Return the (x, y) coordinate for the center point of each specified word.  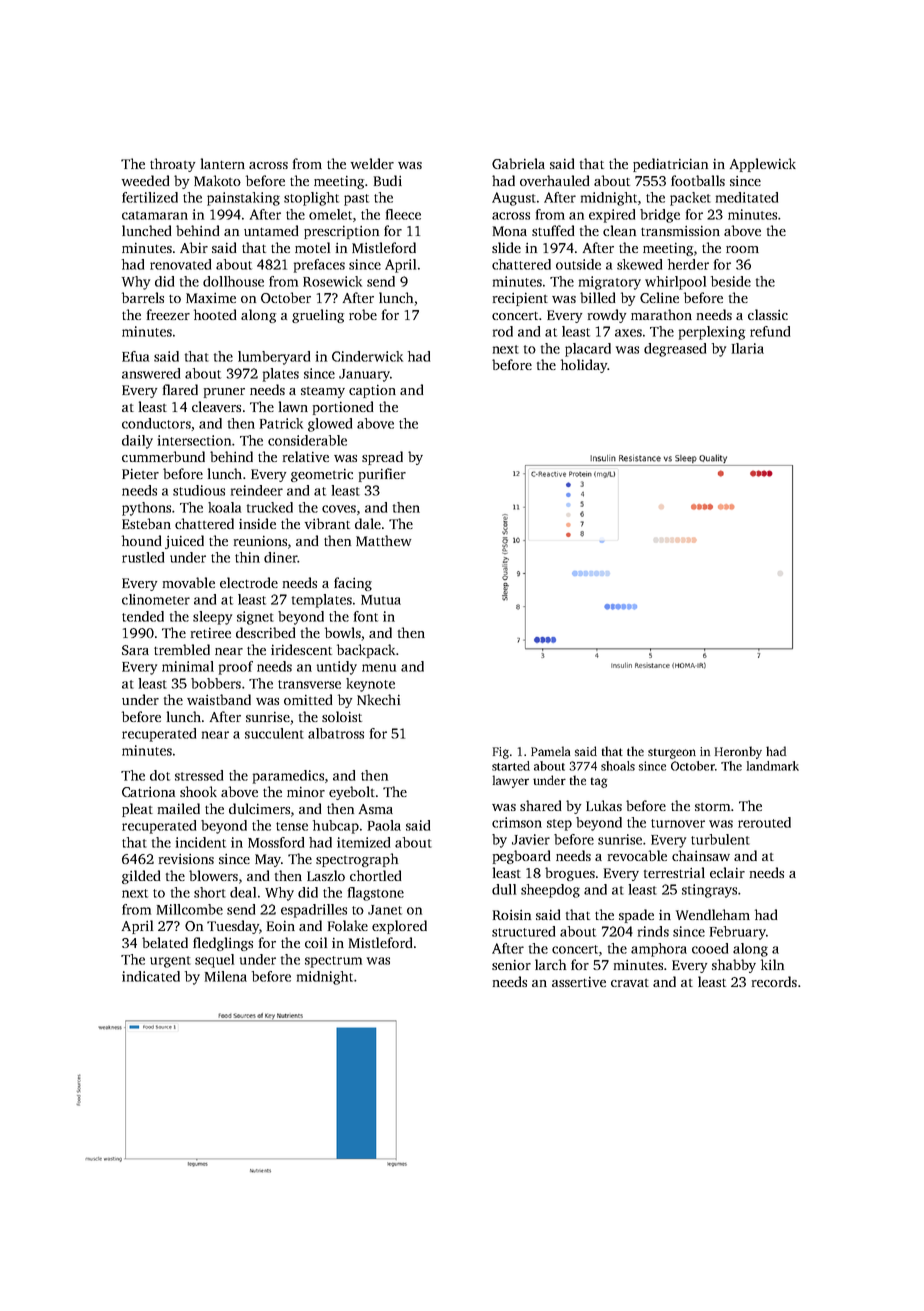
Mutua (381, 600)
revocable (637, 855)
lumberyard (274, 358)
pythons (146, 509)
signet (255, 618)
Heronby (738, 752)
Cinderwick (367, 356)
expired (612, 216)
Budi (388, 180)
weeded (145, 180)
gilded (141, 877)
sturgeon (672, 753)
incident (201, 842)
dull (504, 889)
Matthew (384, 540)
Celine (659, 297)
